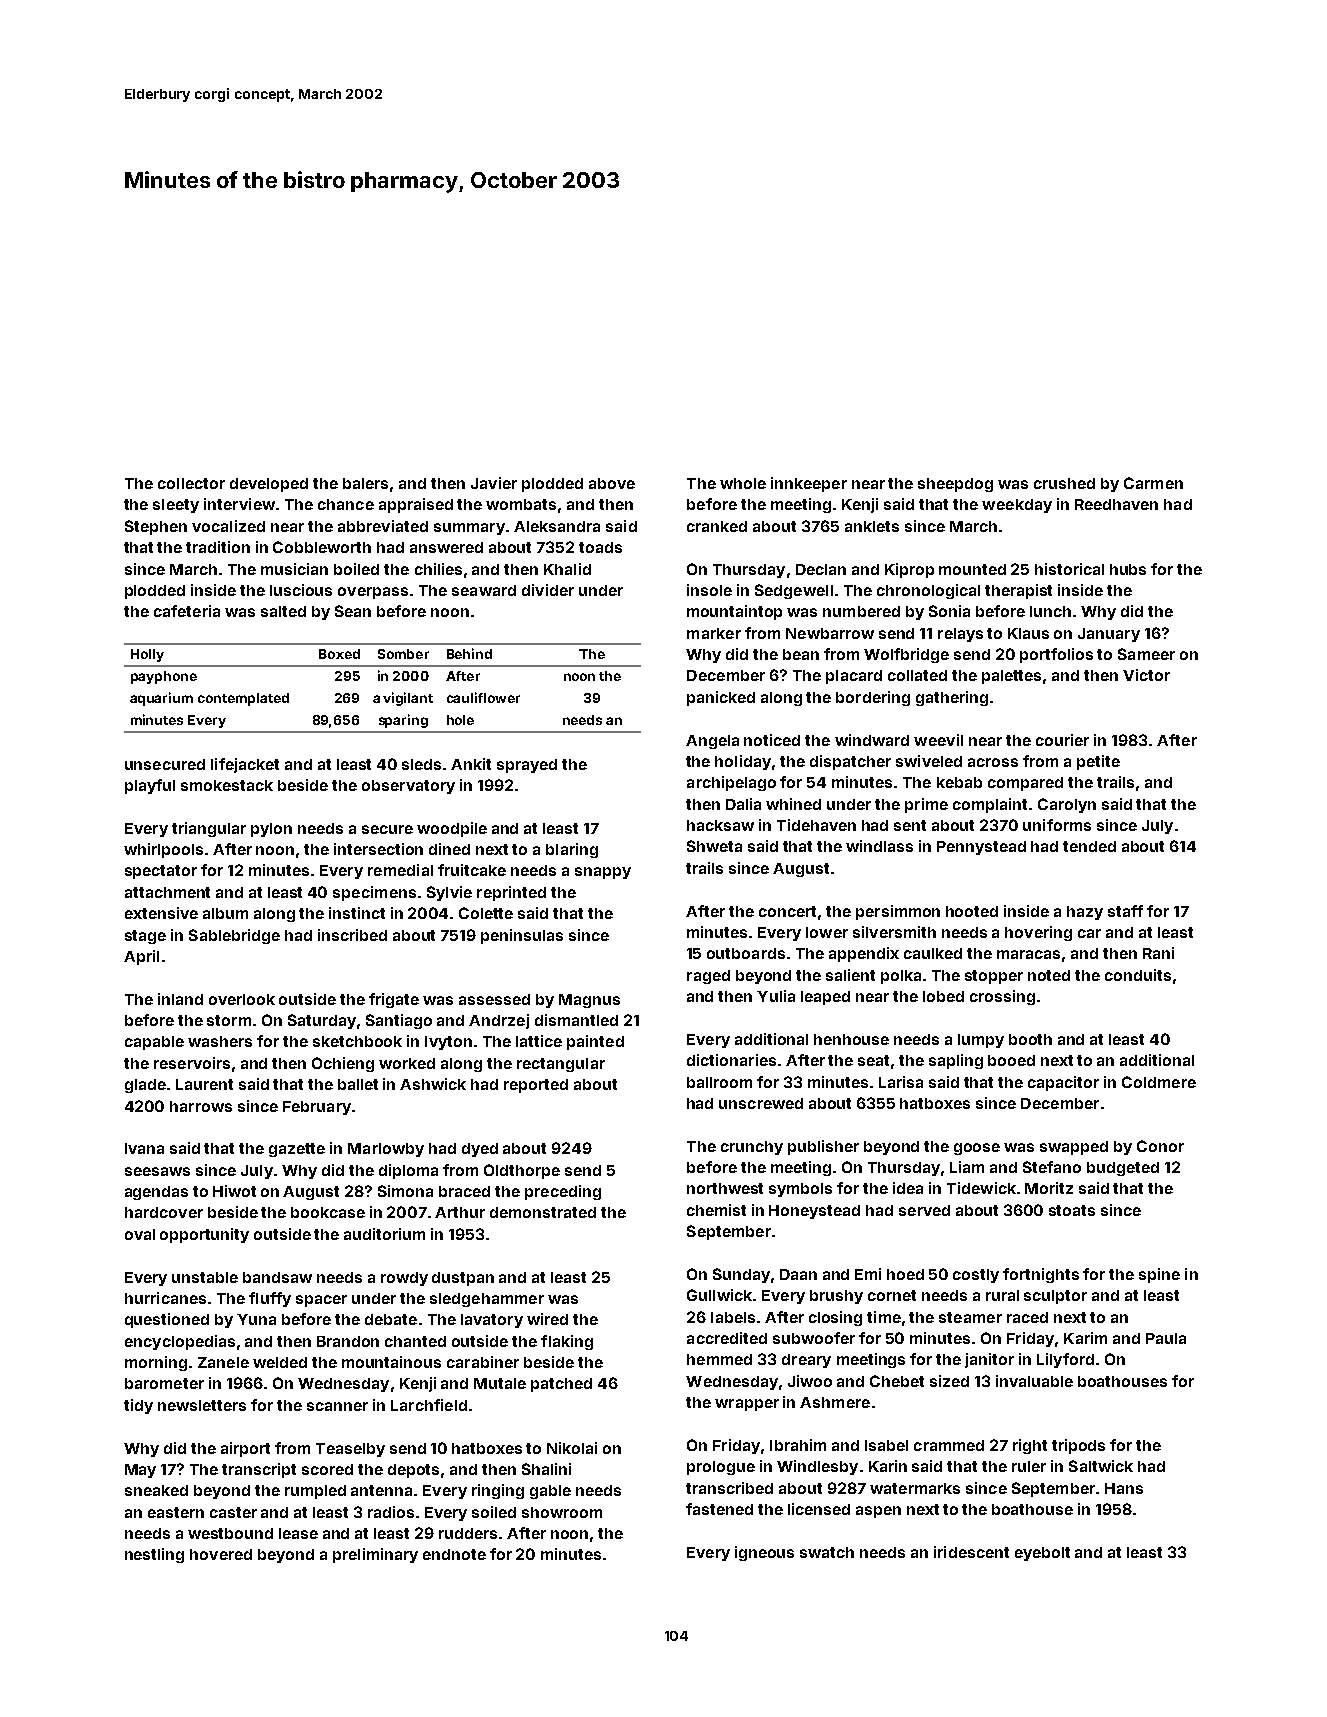 The image size is (1327, 1717). What do you see at coordinates (1128, 569) in the screenshot?
I see `hubs` at bounding box center [1128, 569].
